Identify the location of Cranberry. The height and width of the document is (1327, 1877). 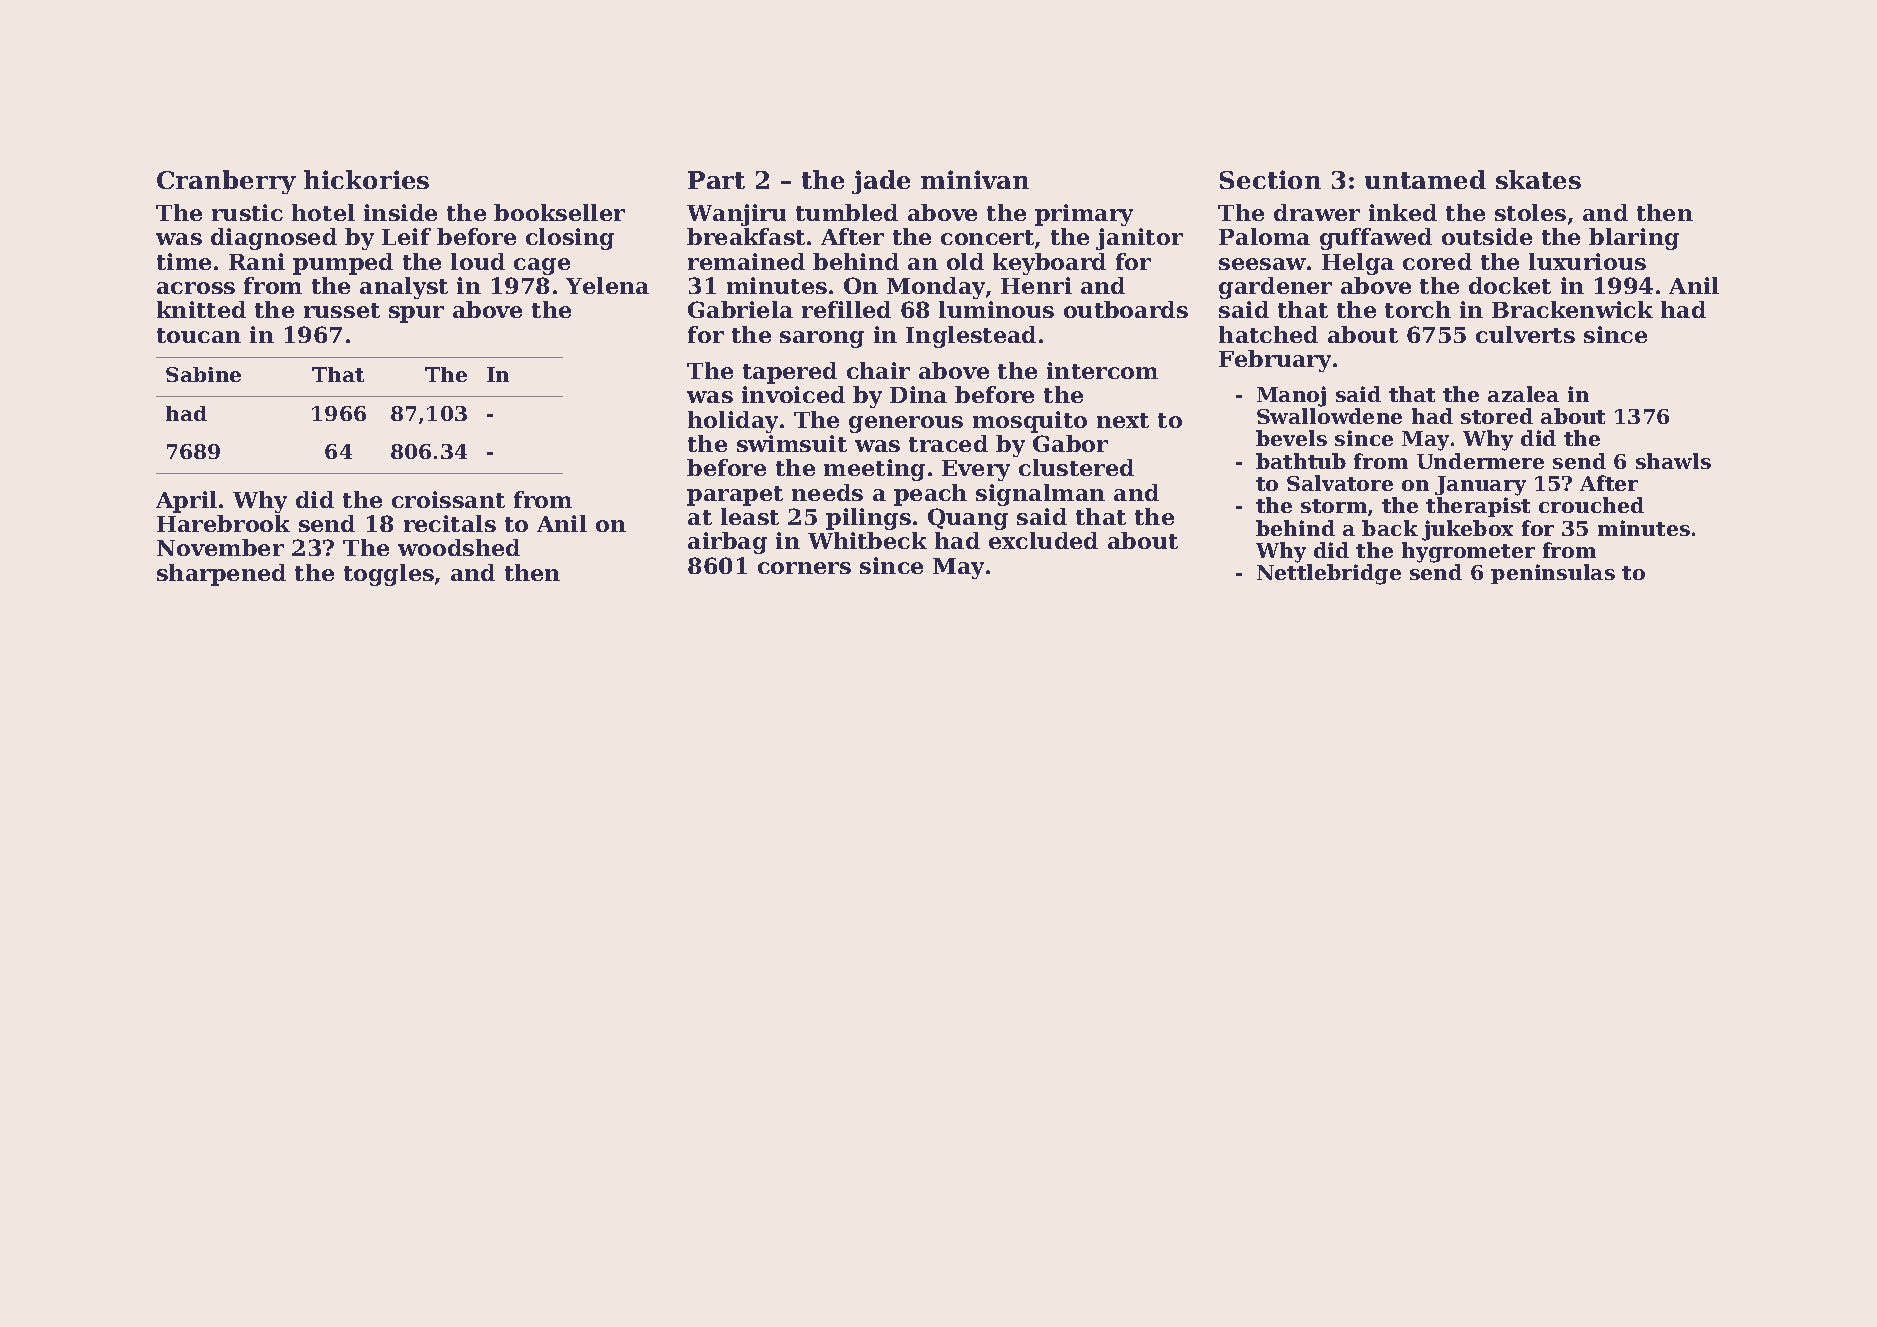
(226, 182).
